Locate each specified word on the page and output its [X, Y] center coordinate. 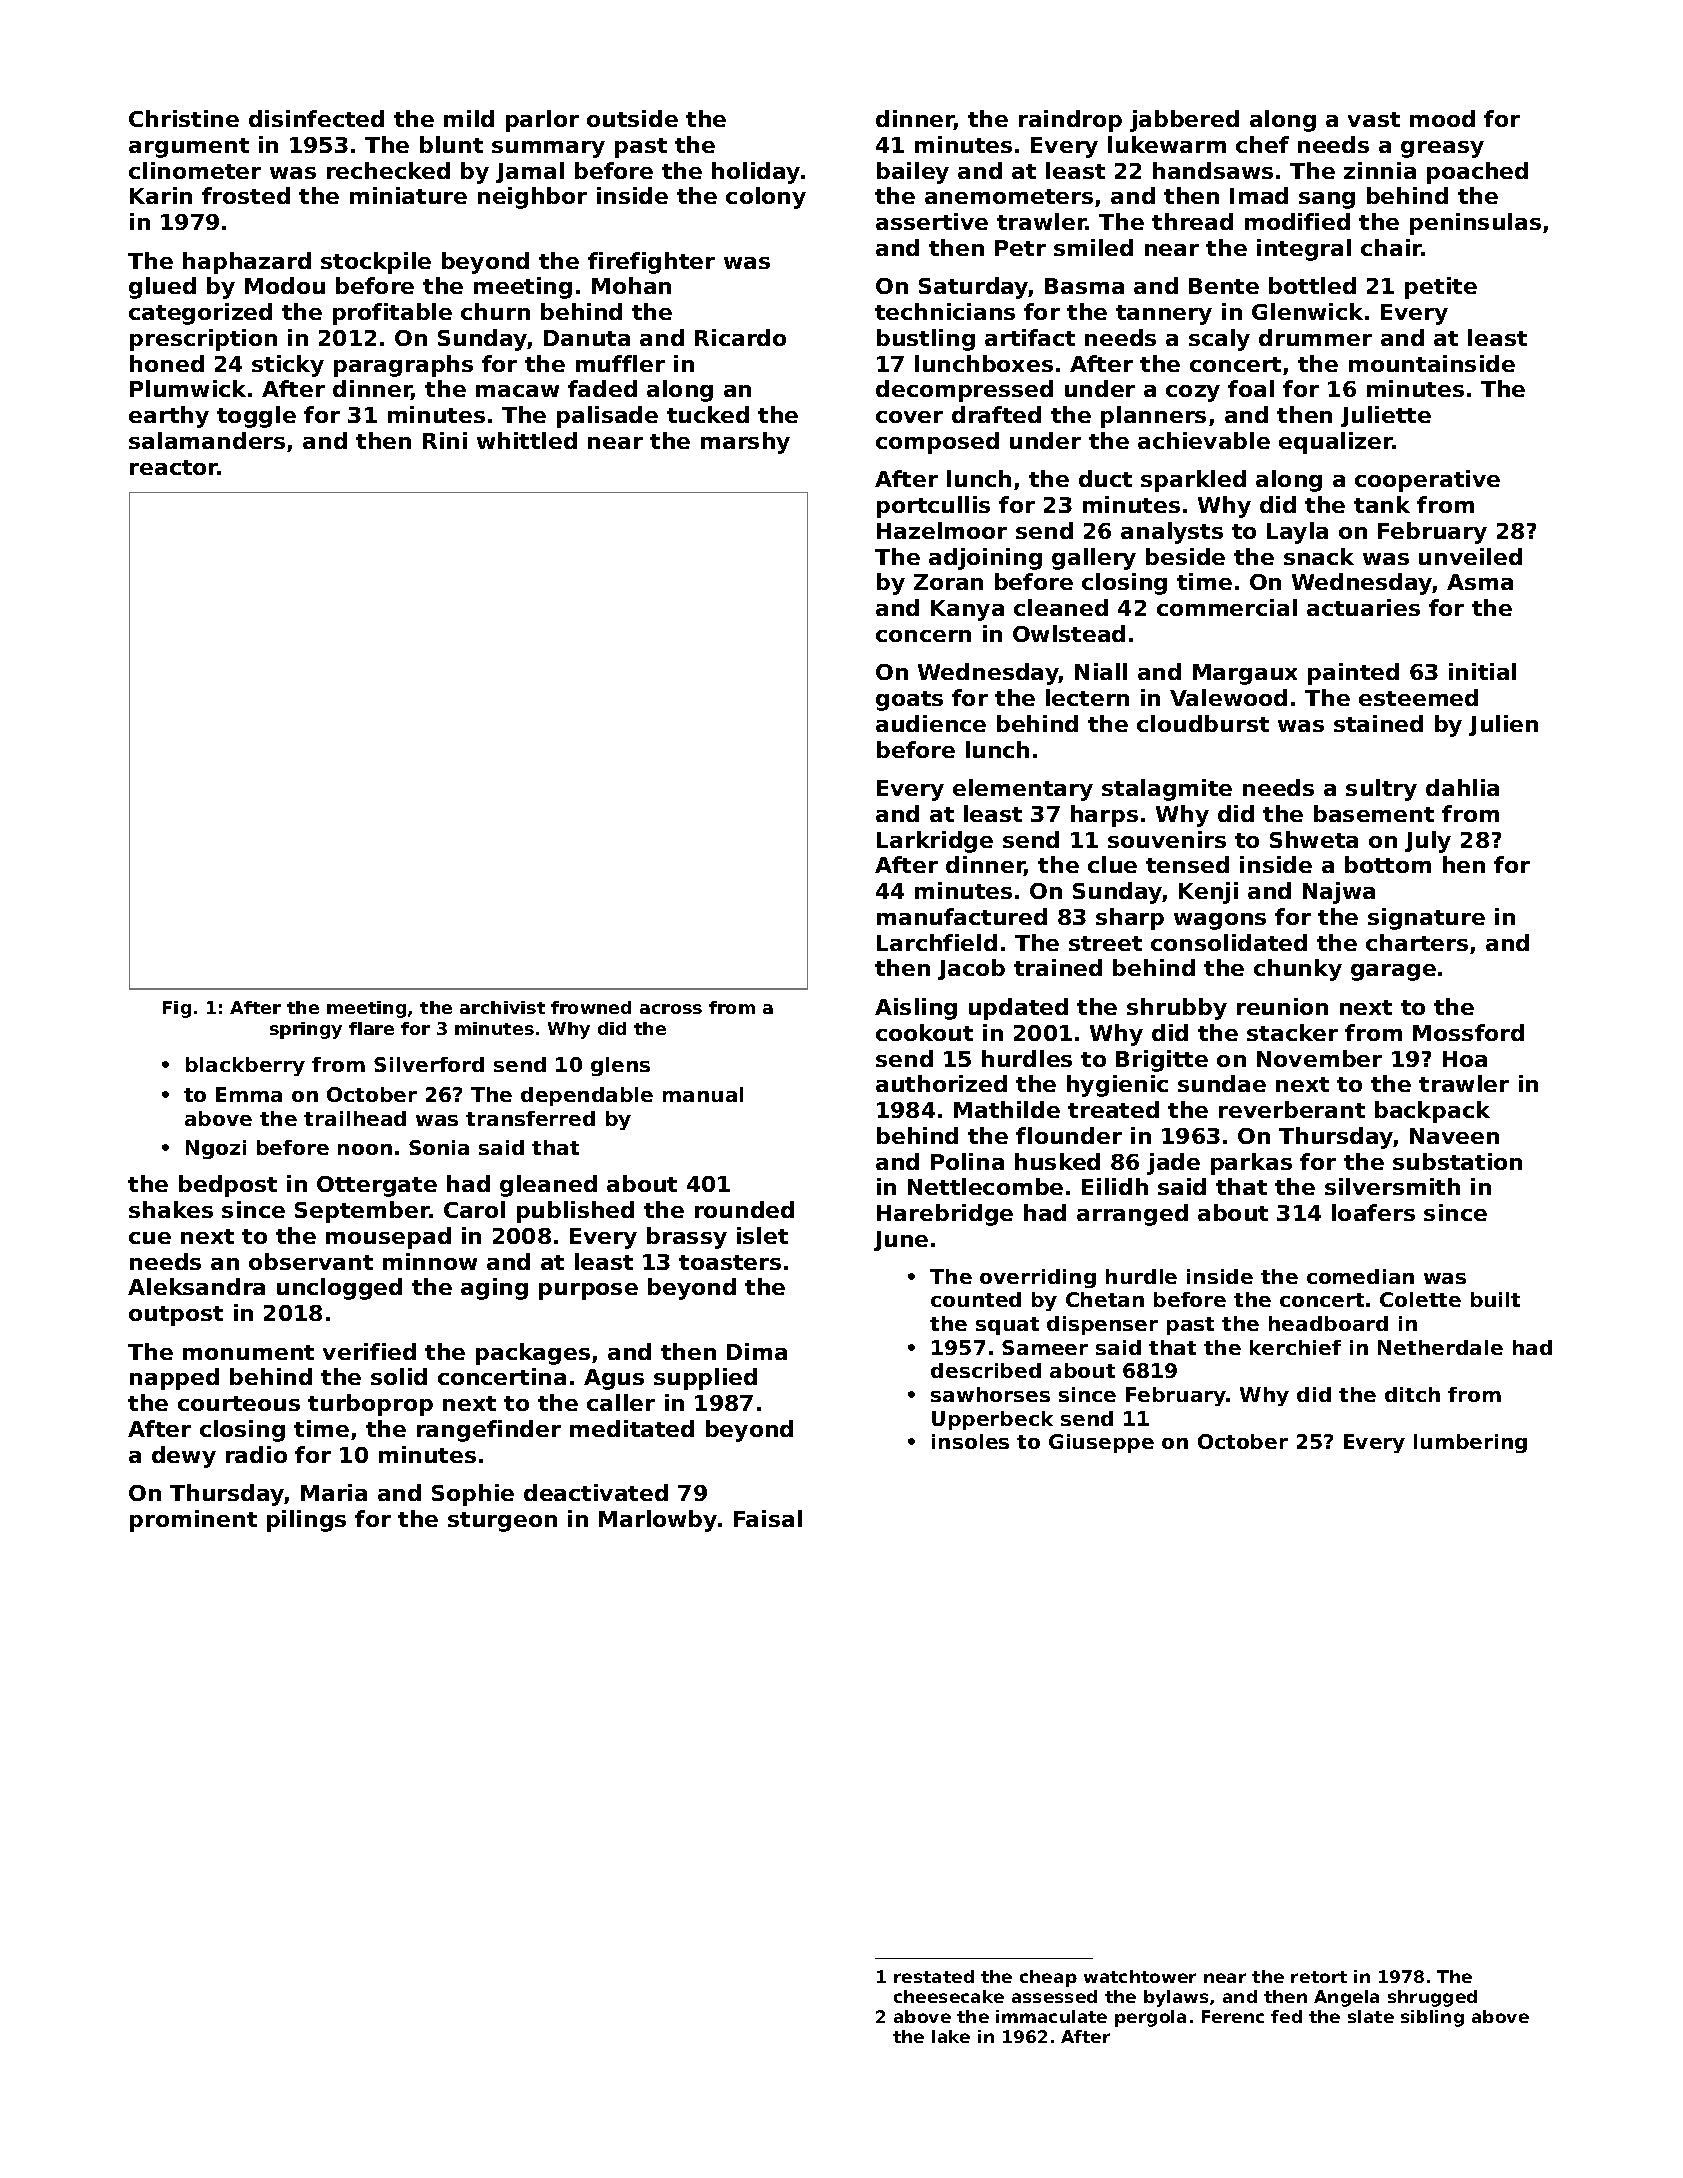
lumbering [1470, 1443]
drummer [1315, 337]
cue [150, 1238]
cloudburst [1203, 723]
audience [931, 723]
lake [951, 2036]
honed [167, 363]
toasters [730, 1262]
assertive [932, 221]
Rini [445, 440]
